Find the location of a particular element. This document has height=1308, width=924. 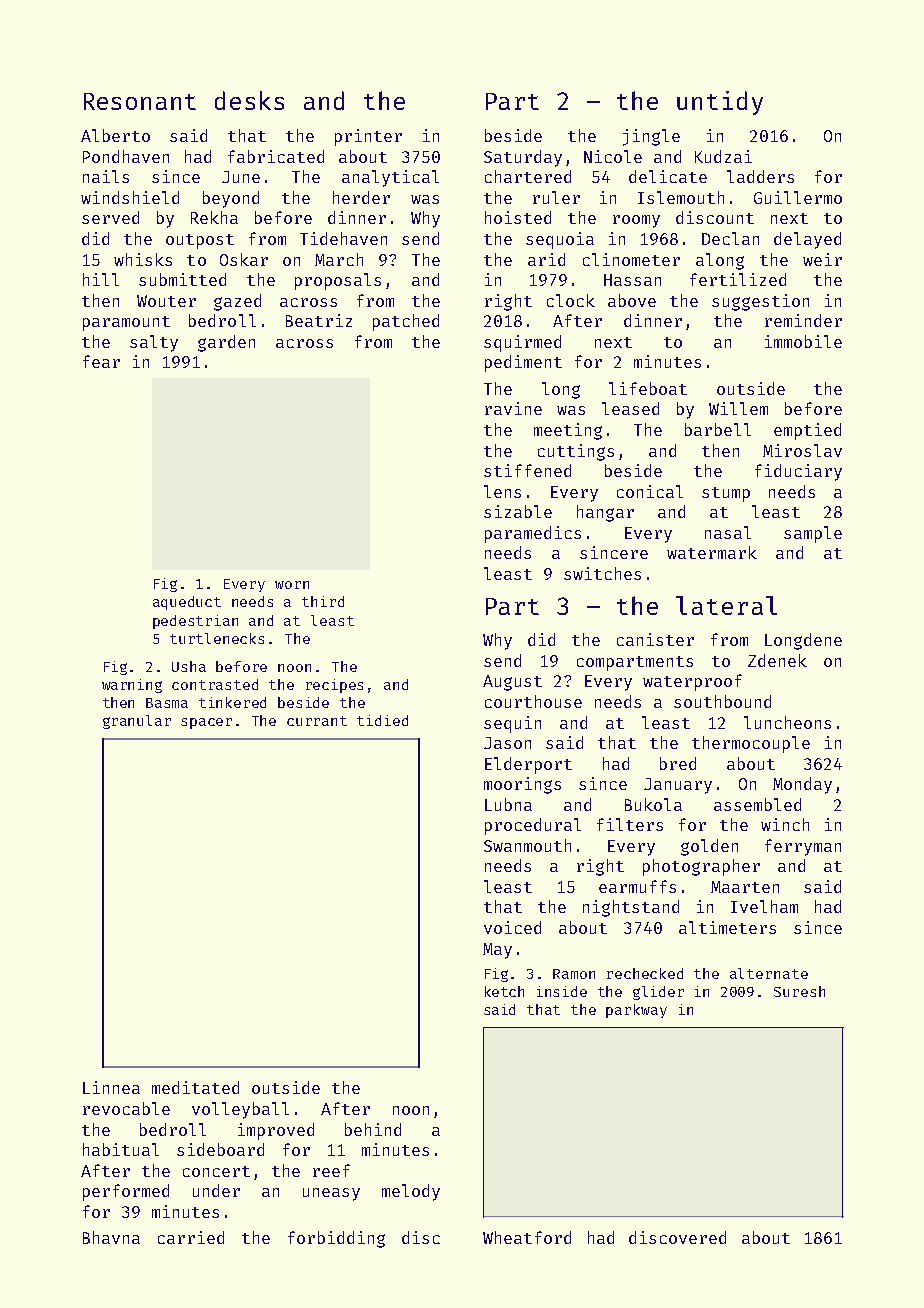

clinometer is located at coordinates (631, 259).
